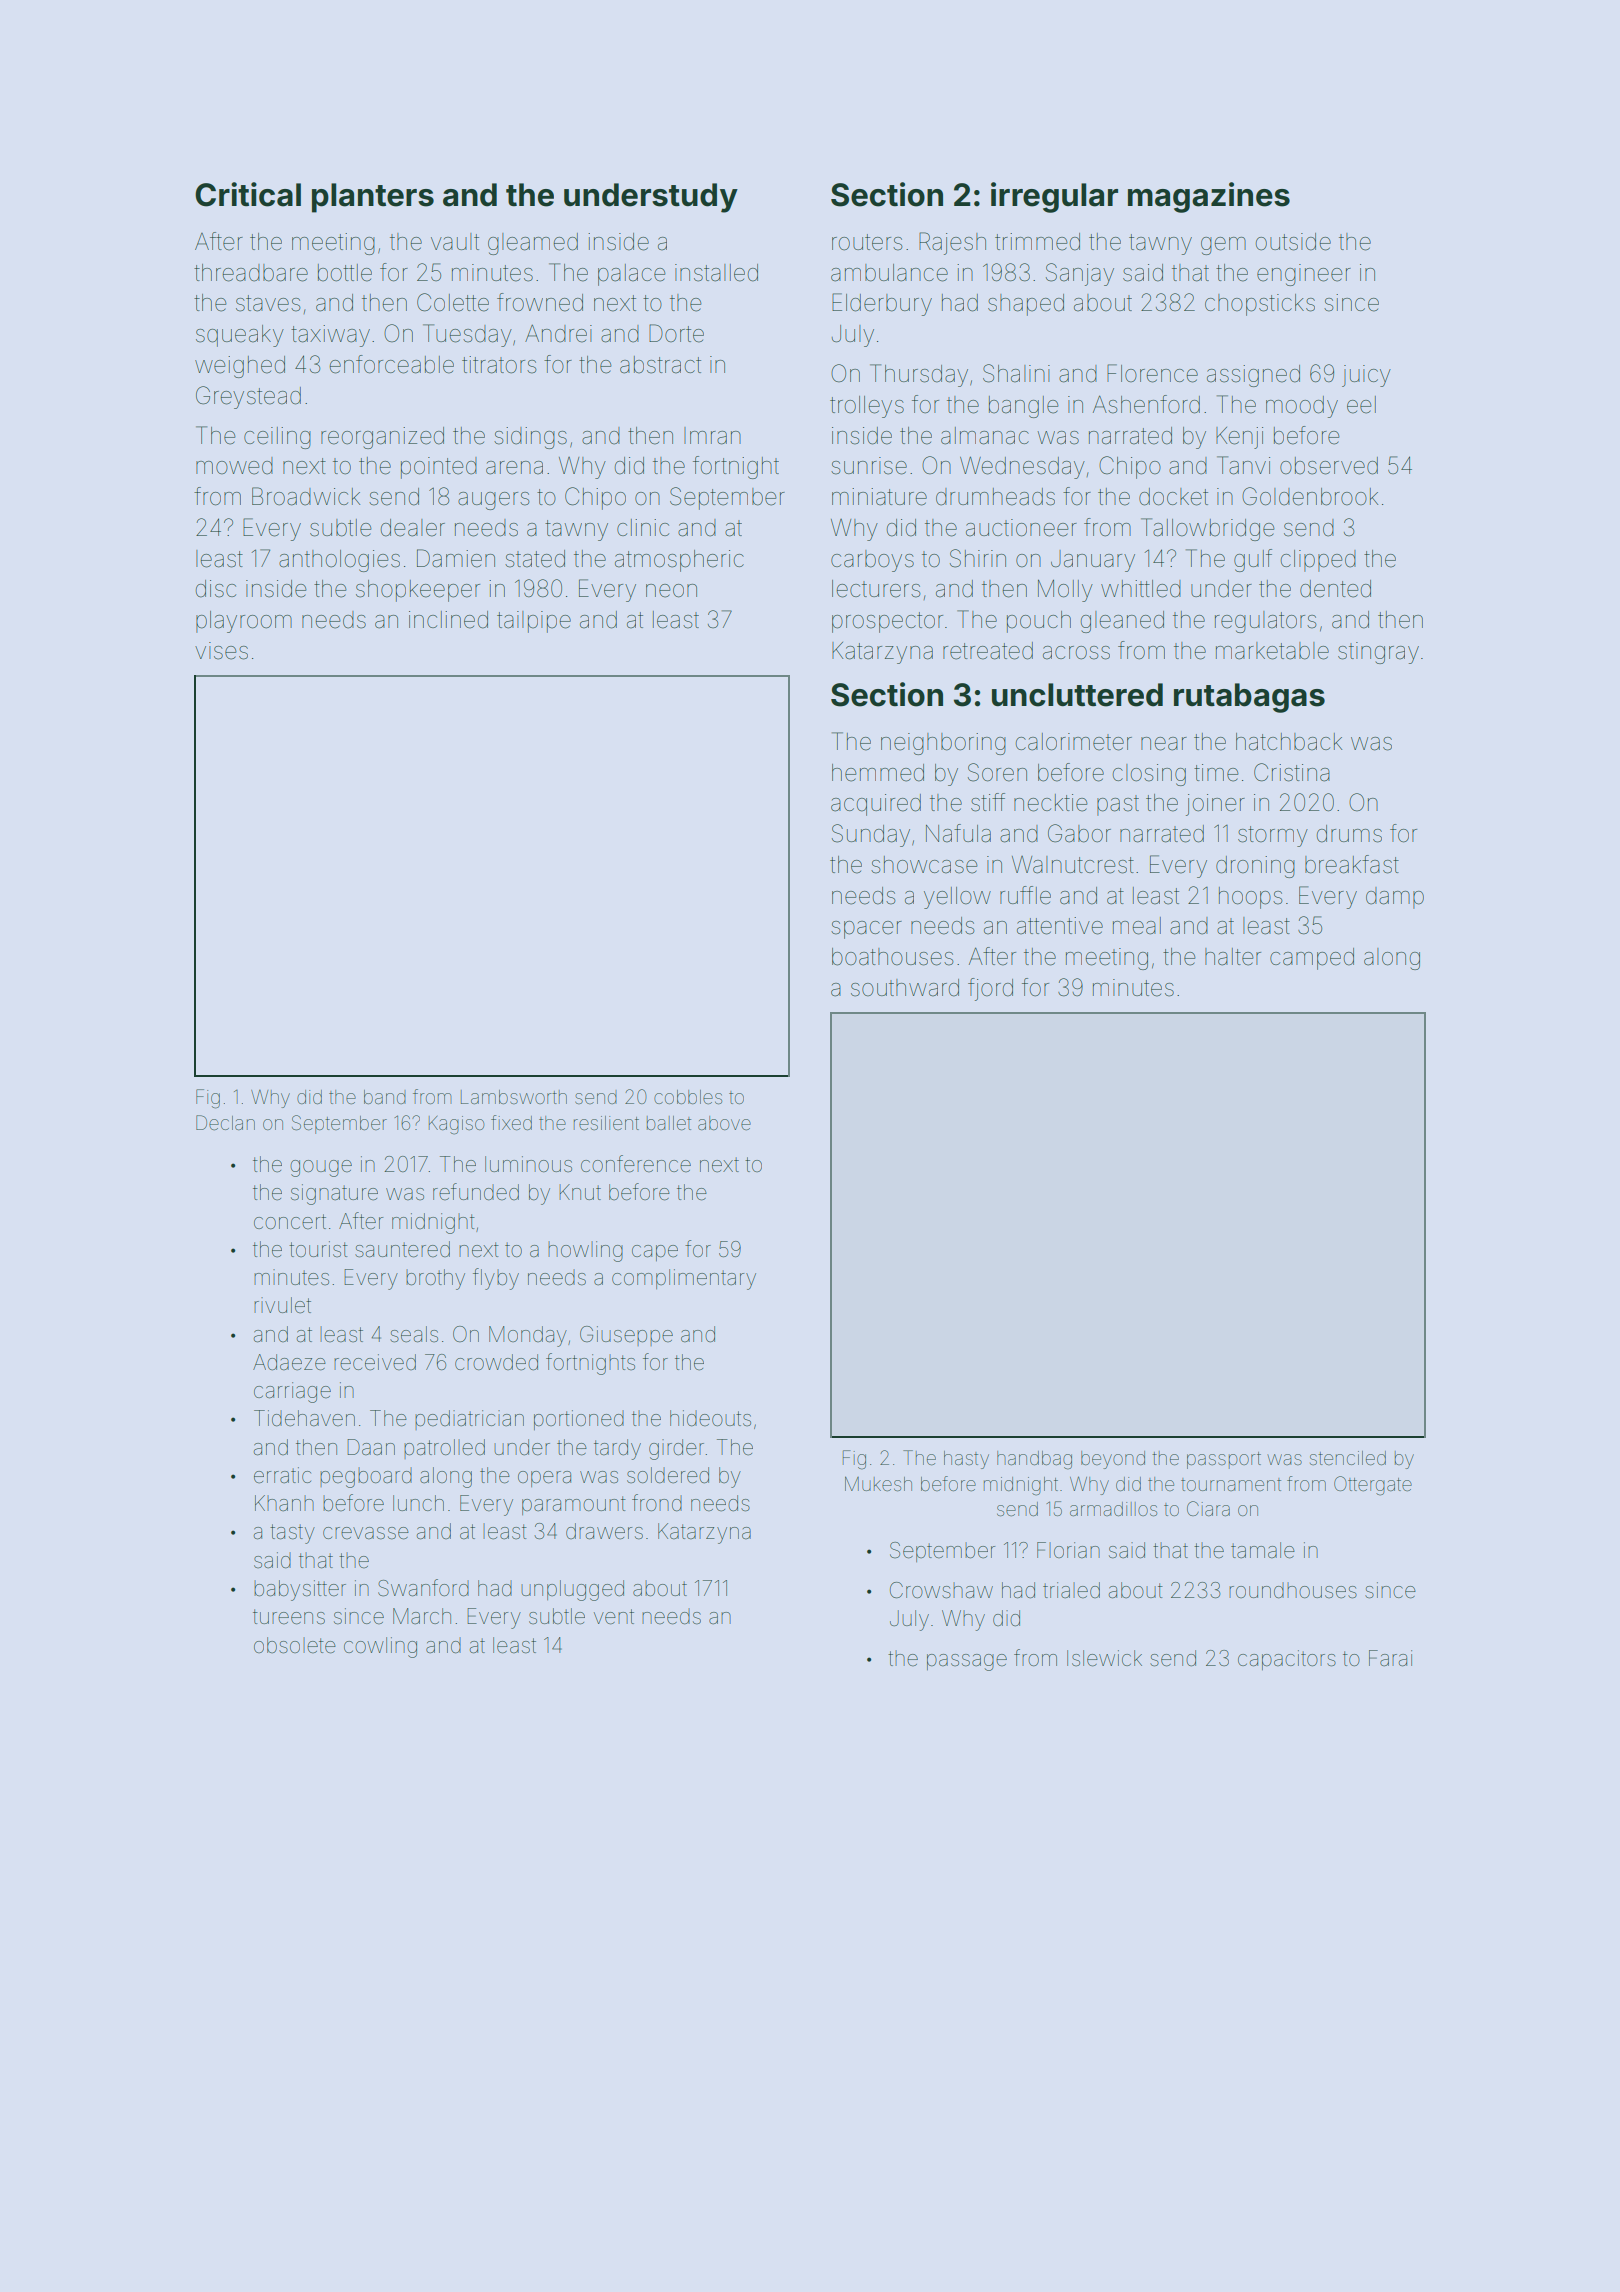 The height and width of the page is (2292, 1620). Describe the element at coordinates (905, 988) in the page. I see `southward` at that location.
